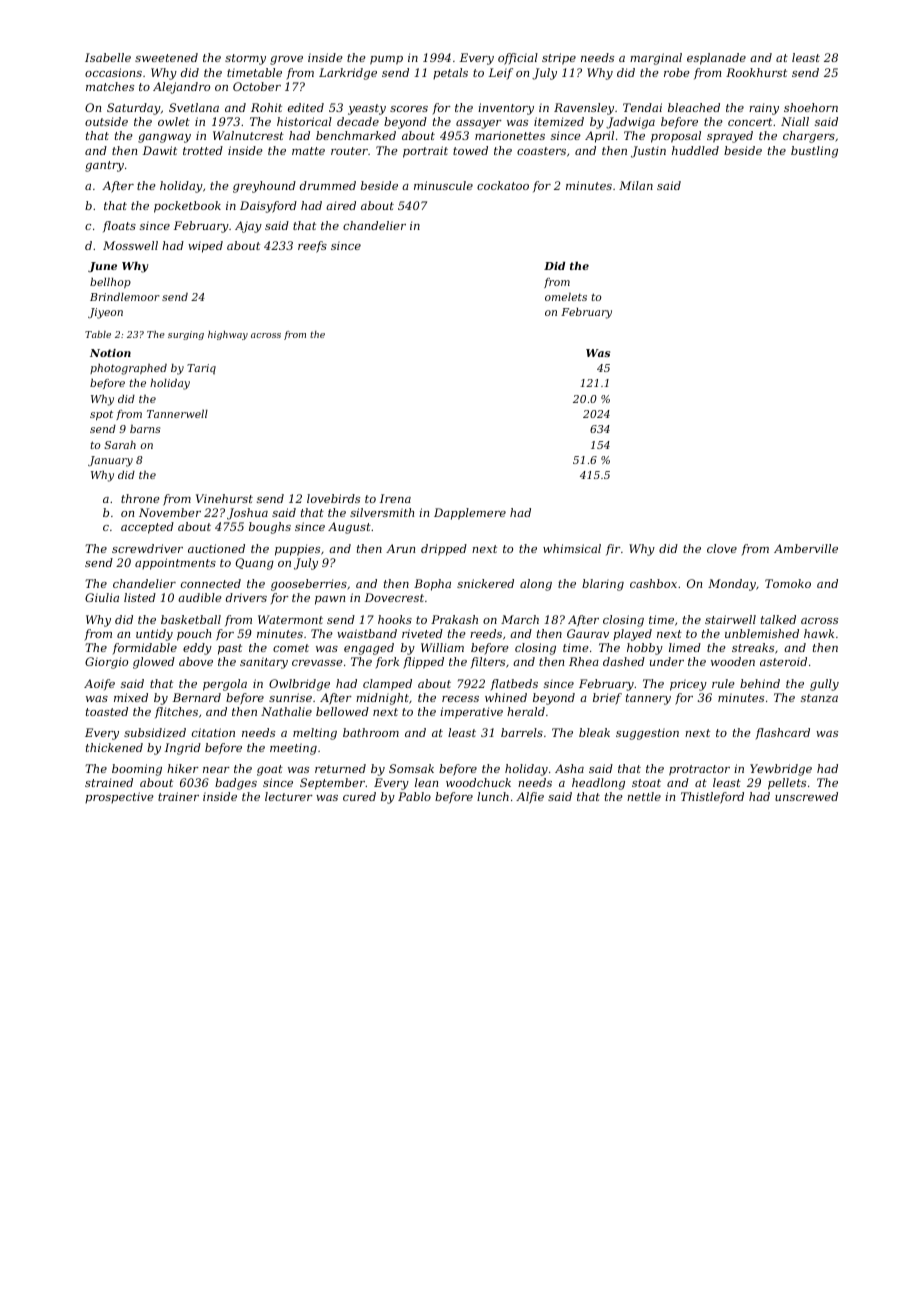  What do you see at coordinates (102, 267) in the page?
I see `June` at bounding box center [102, 267].
